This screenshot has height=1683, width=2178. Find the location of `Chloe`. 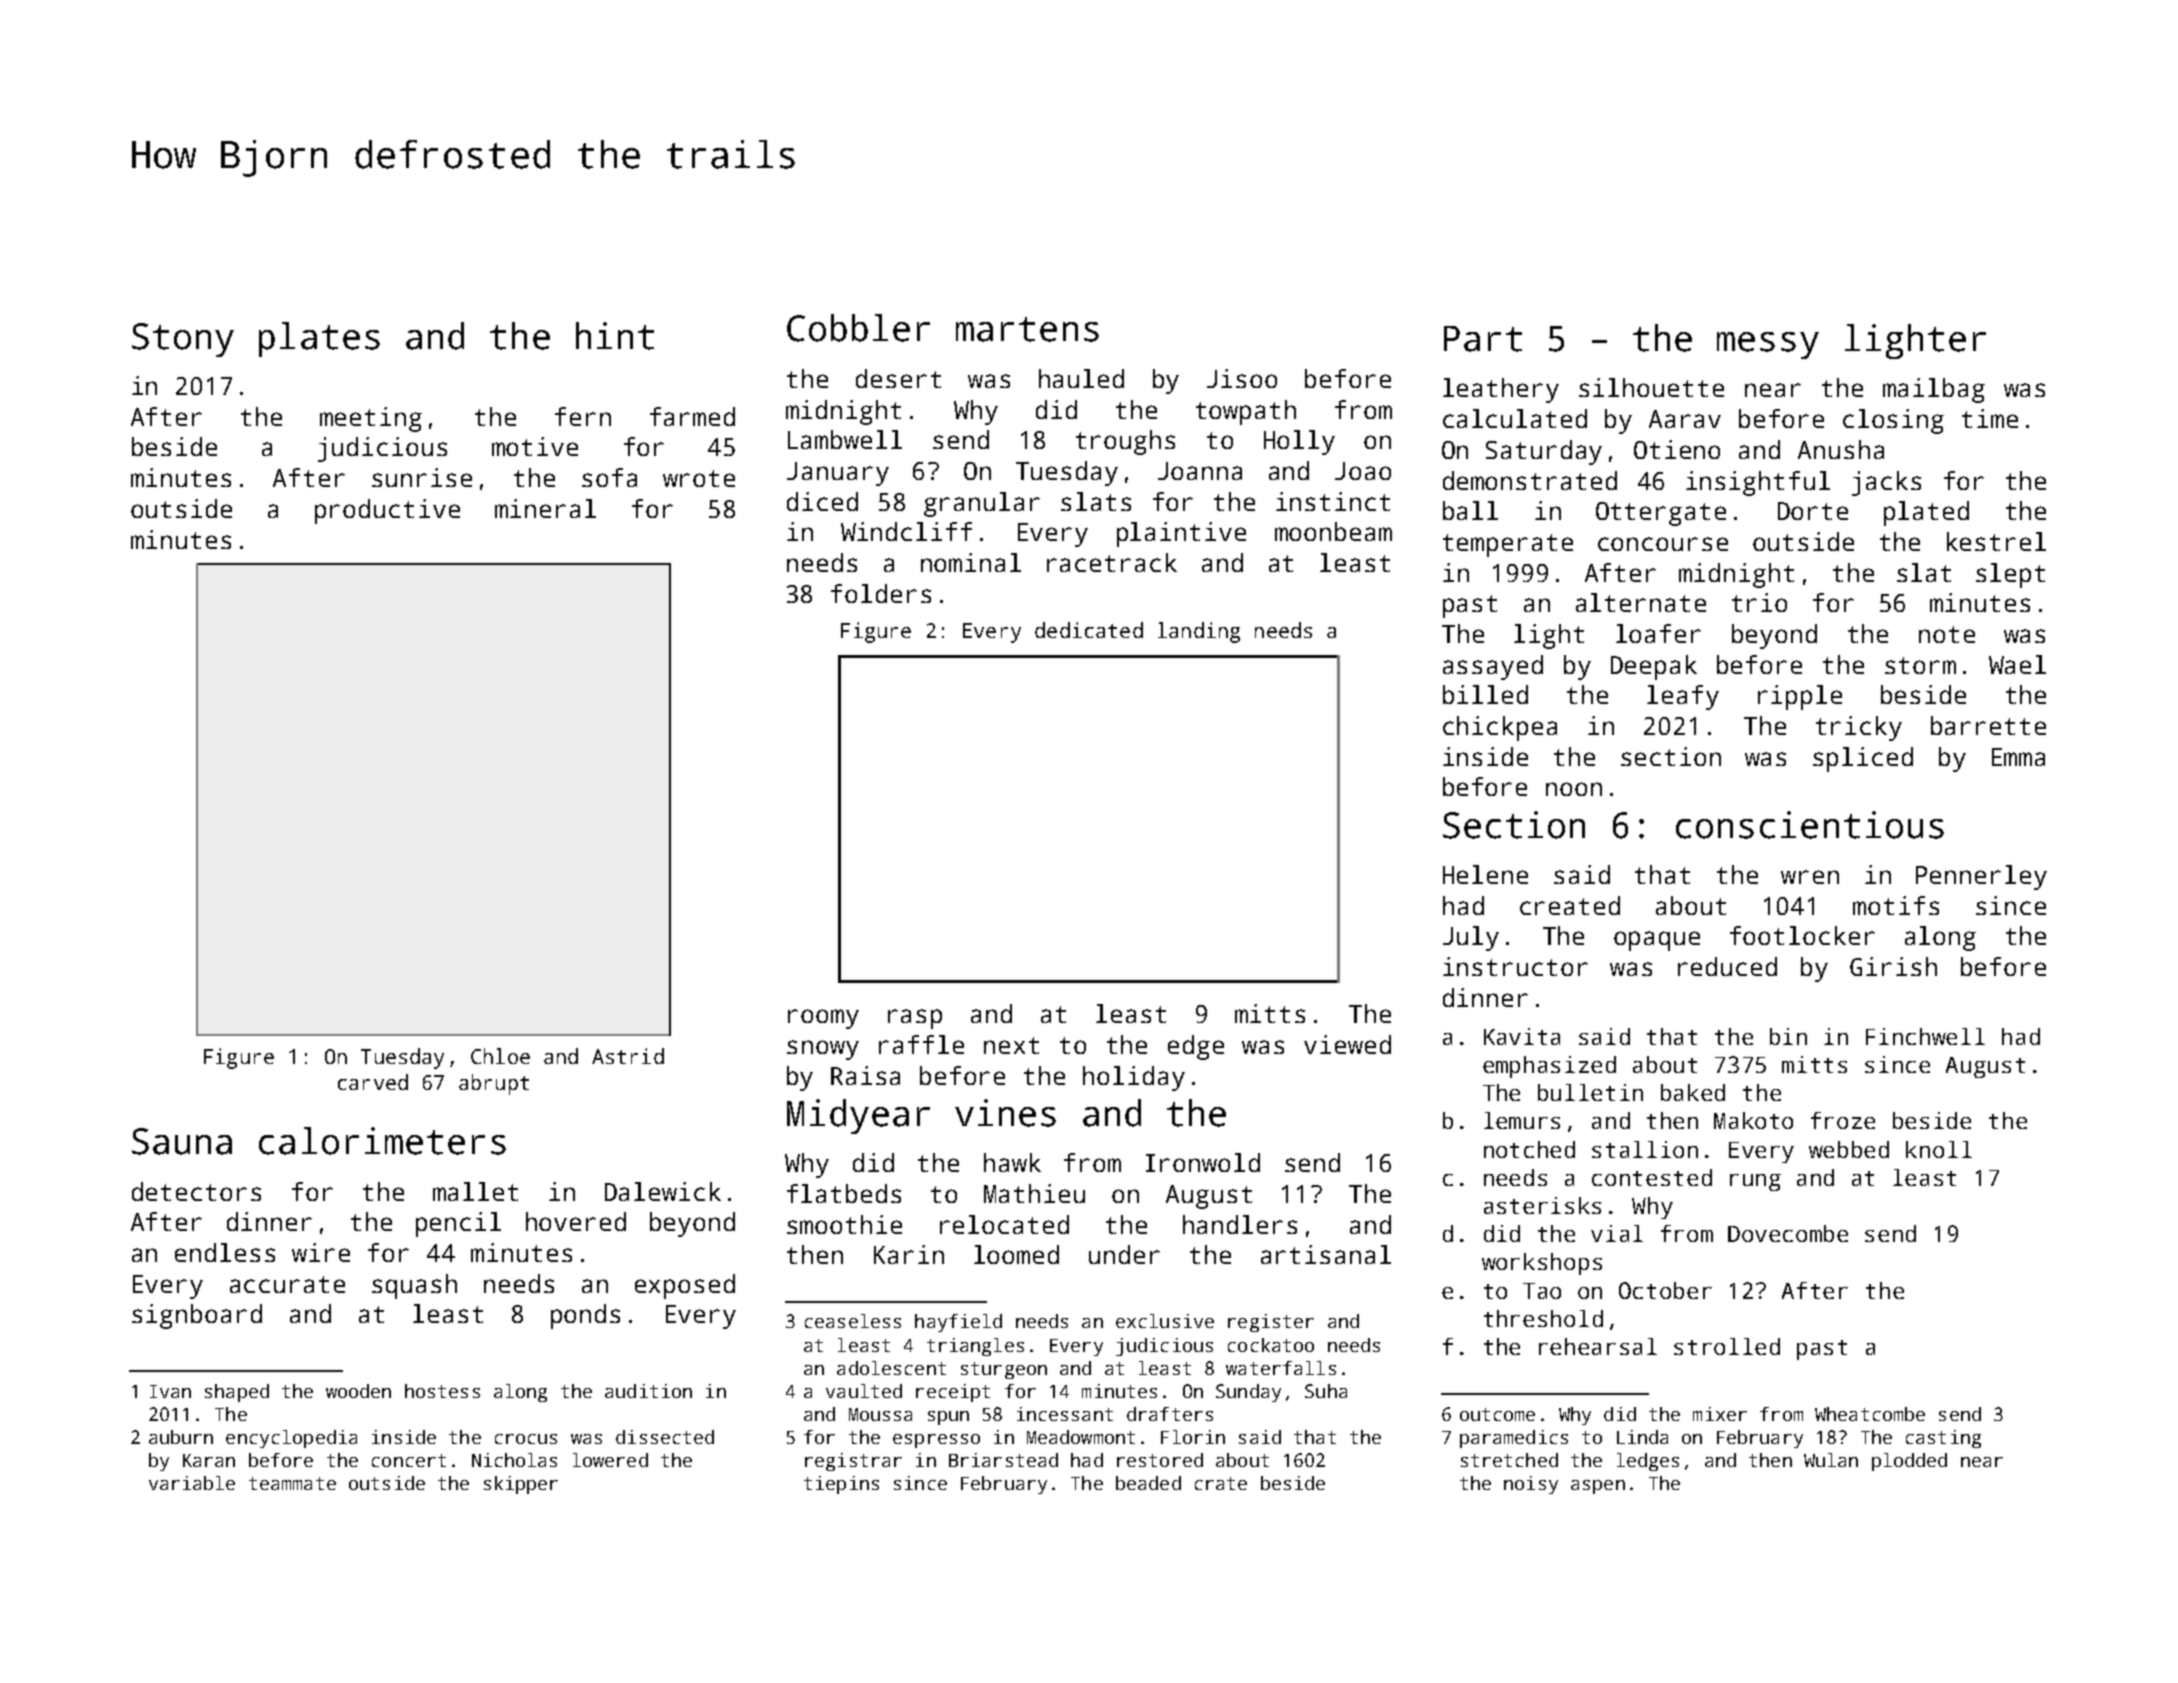

Chloe is located at coordinates (500, 1056).
